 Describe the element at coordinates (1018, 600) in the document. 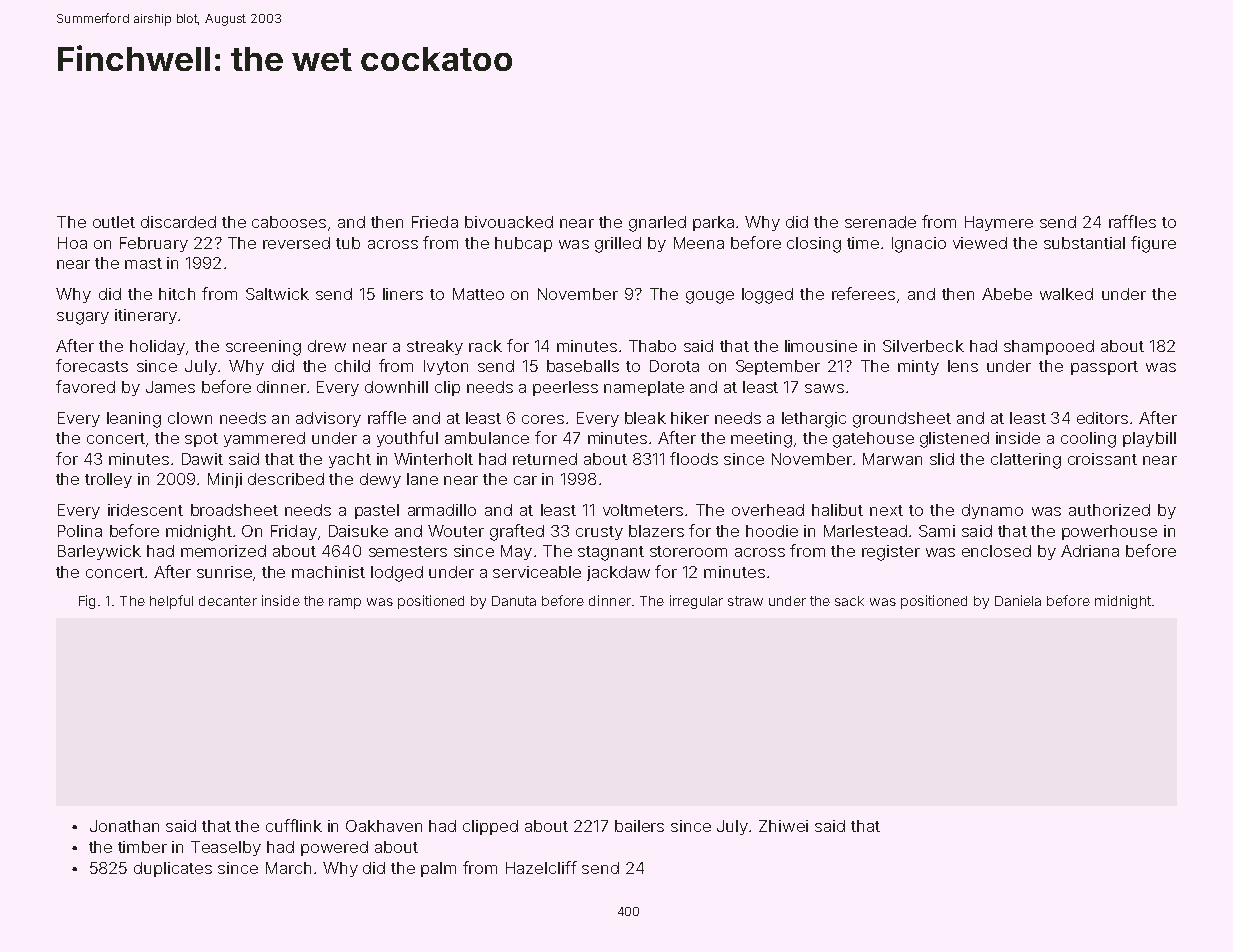

I see `Daniela` at that location.
